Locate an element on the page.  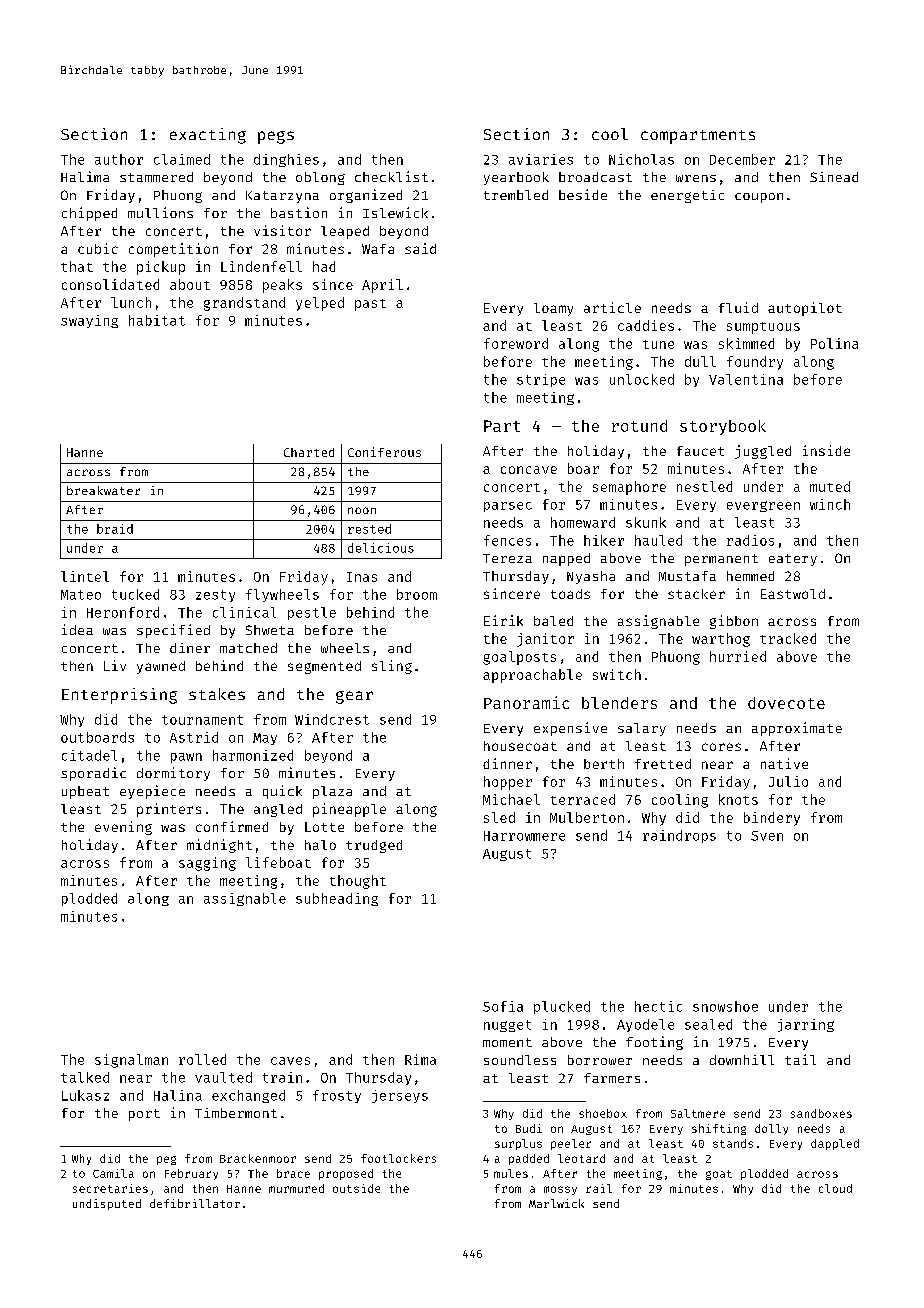
gear is located at coordinates (354, 697).
